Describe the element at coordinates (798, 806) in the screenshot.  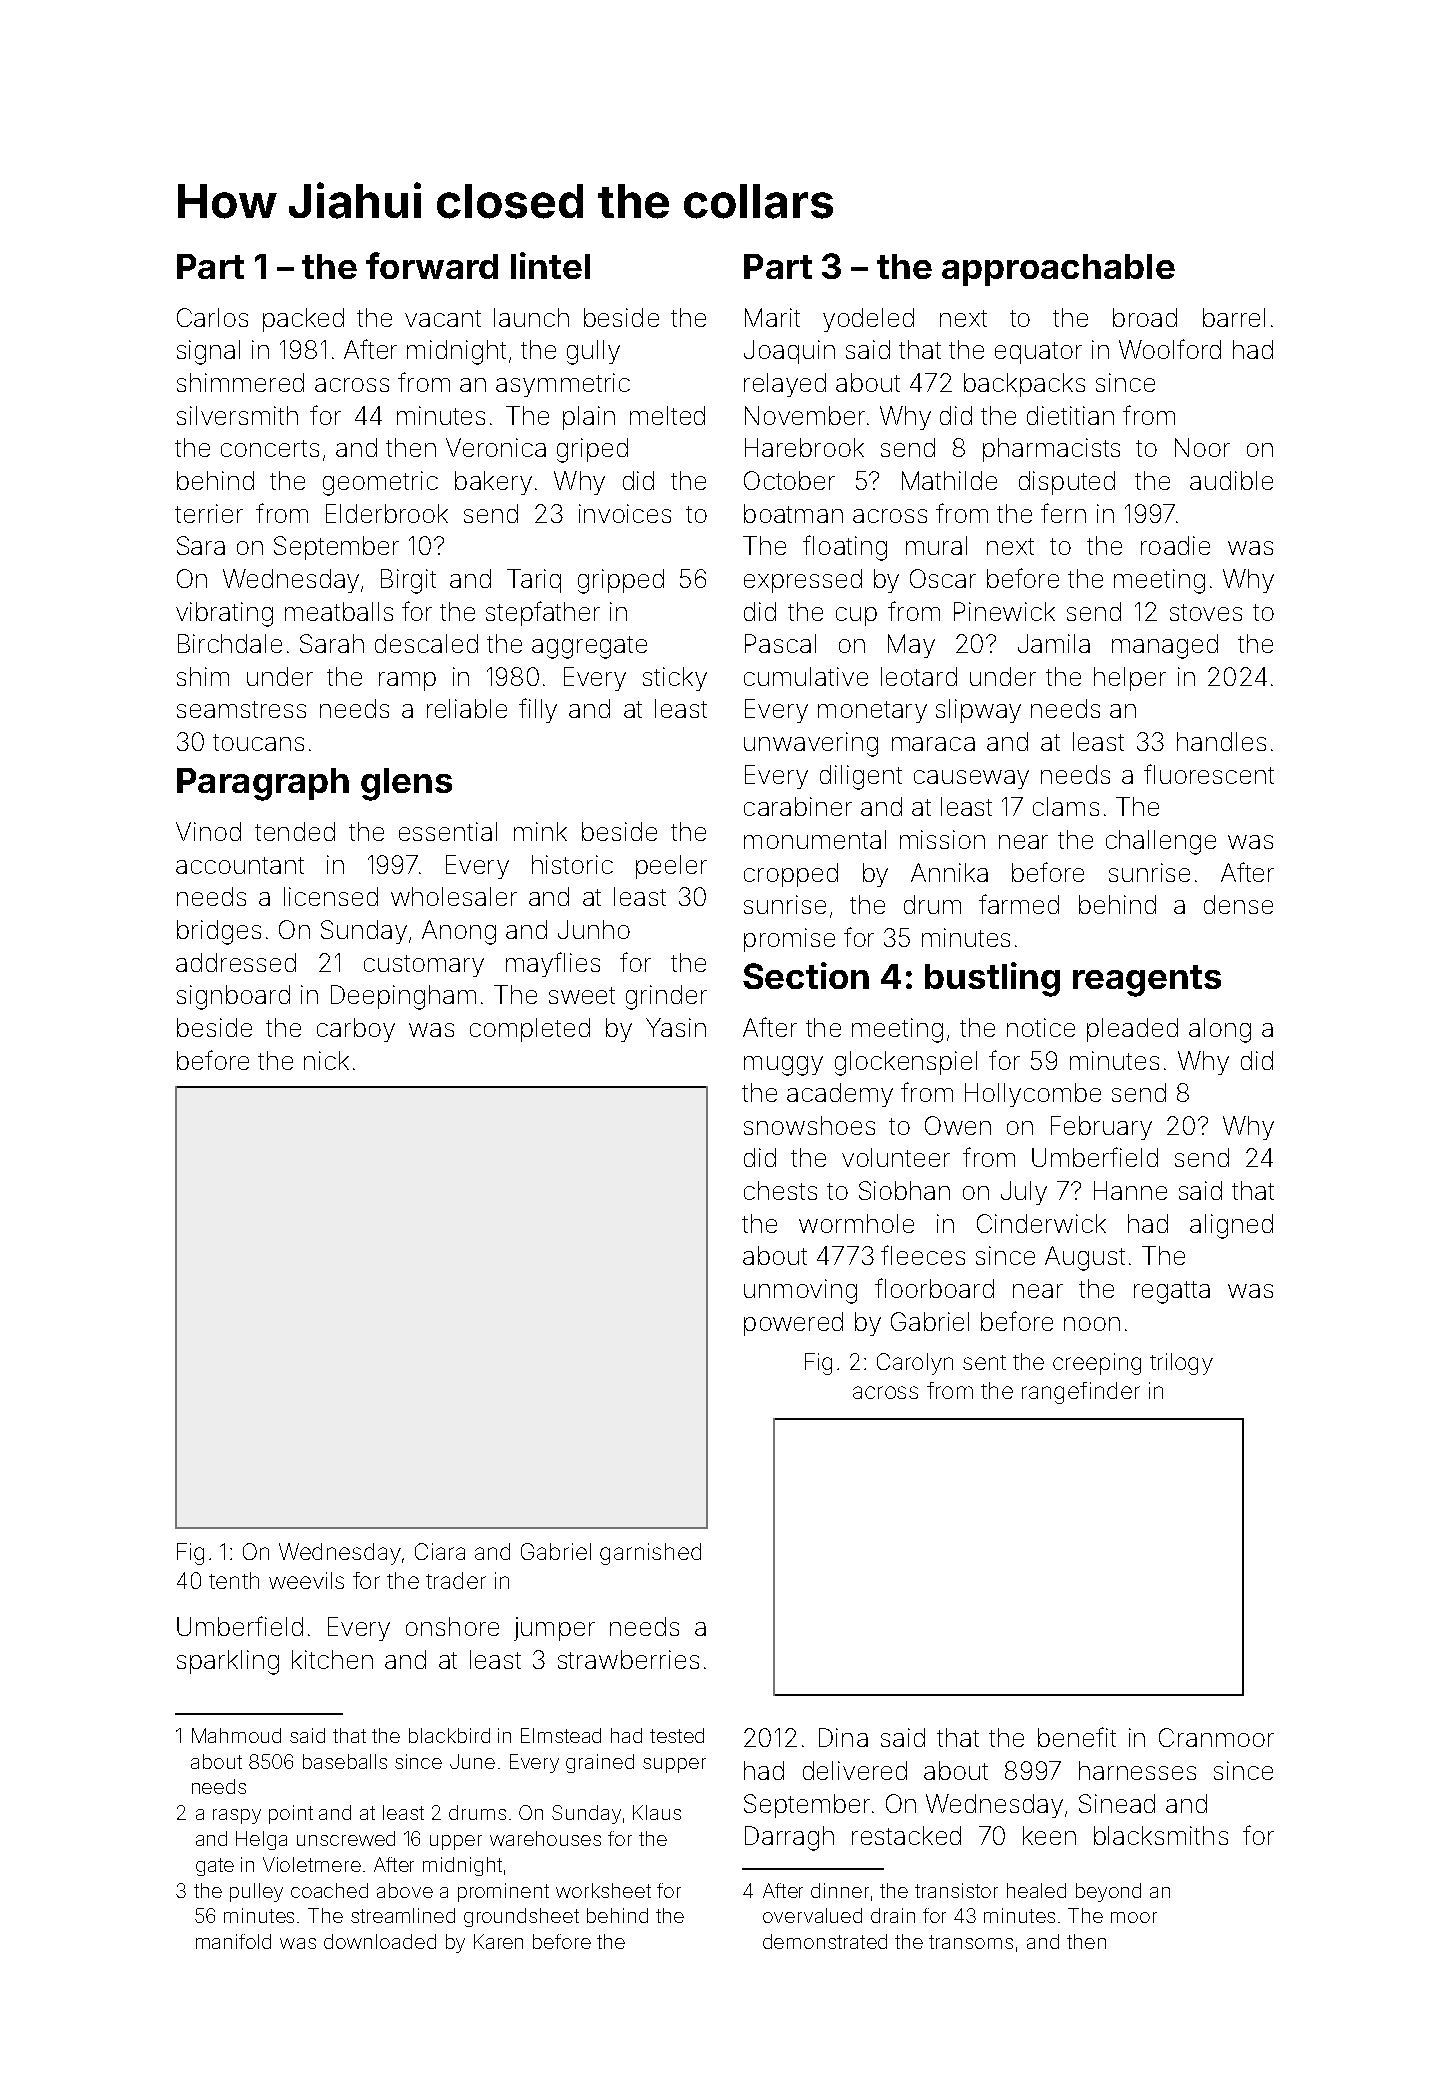
I see `carabiner` at that location.
